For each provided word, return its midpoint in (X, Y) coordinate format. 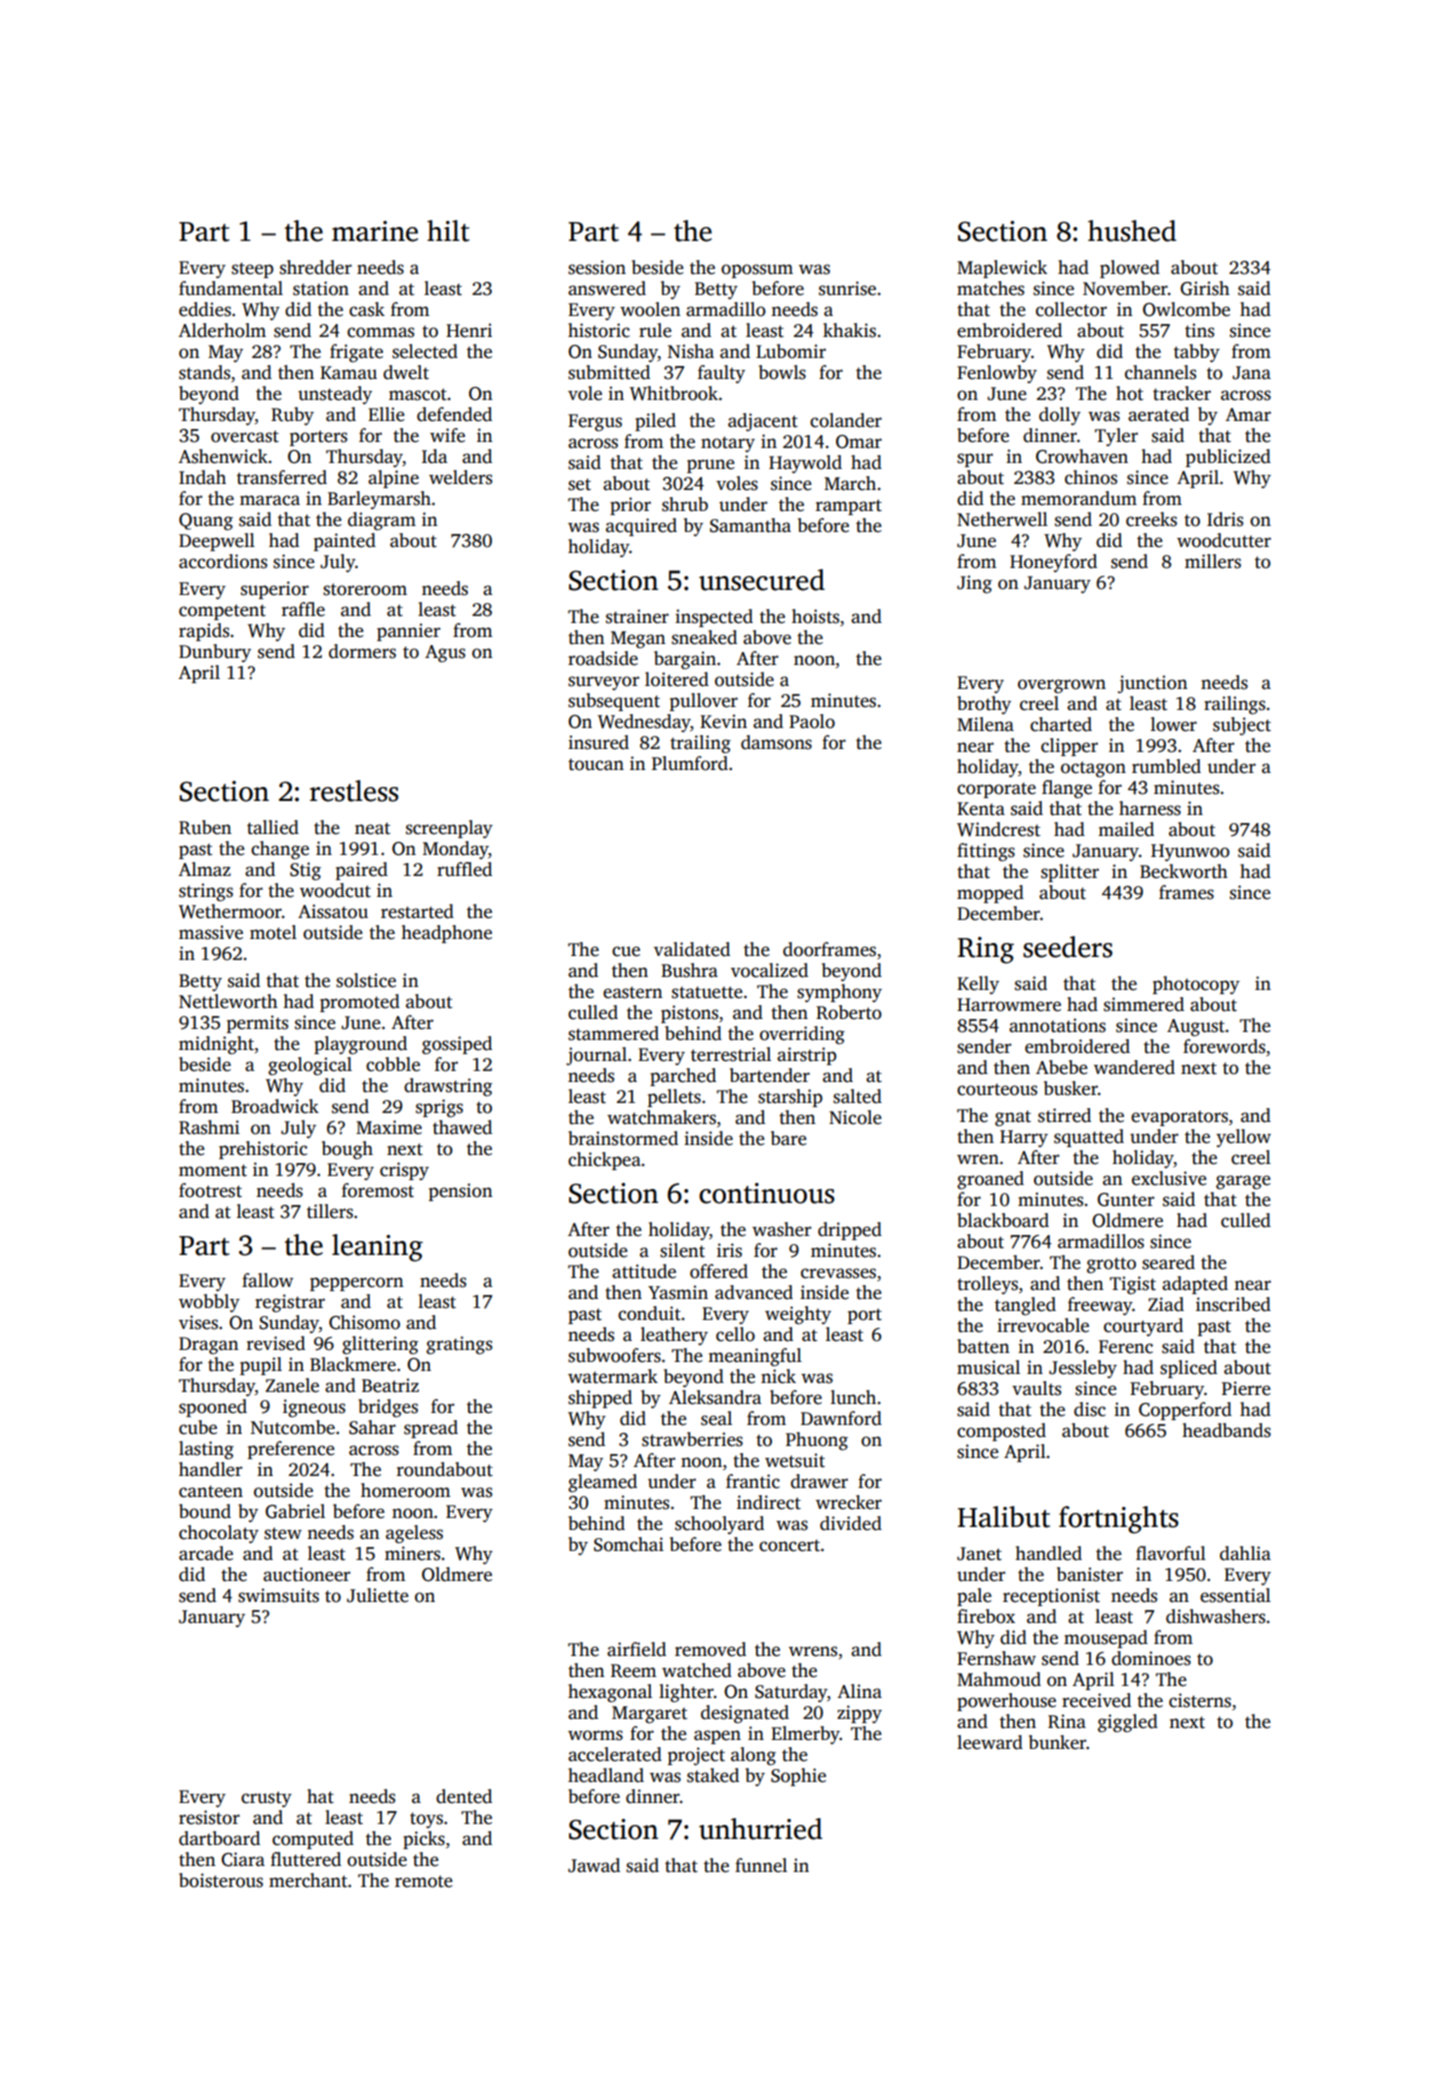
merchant (308, 1880)
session (597, 267)
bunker (1058, 1742)
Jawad (594, 1865)
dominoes (1151, 1658)
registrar (290, 1303)
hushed (1132, 231)
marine (375, 231)
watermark (613, 1376)
